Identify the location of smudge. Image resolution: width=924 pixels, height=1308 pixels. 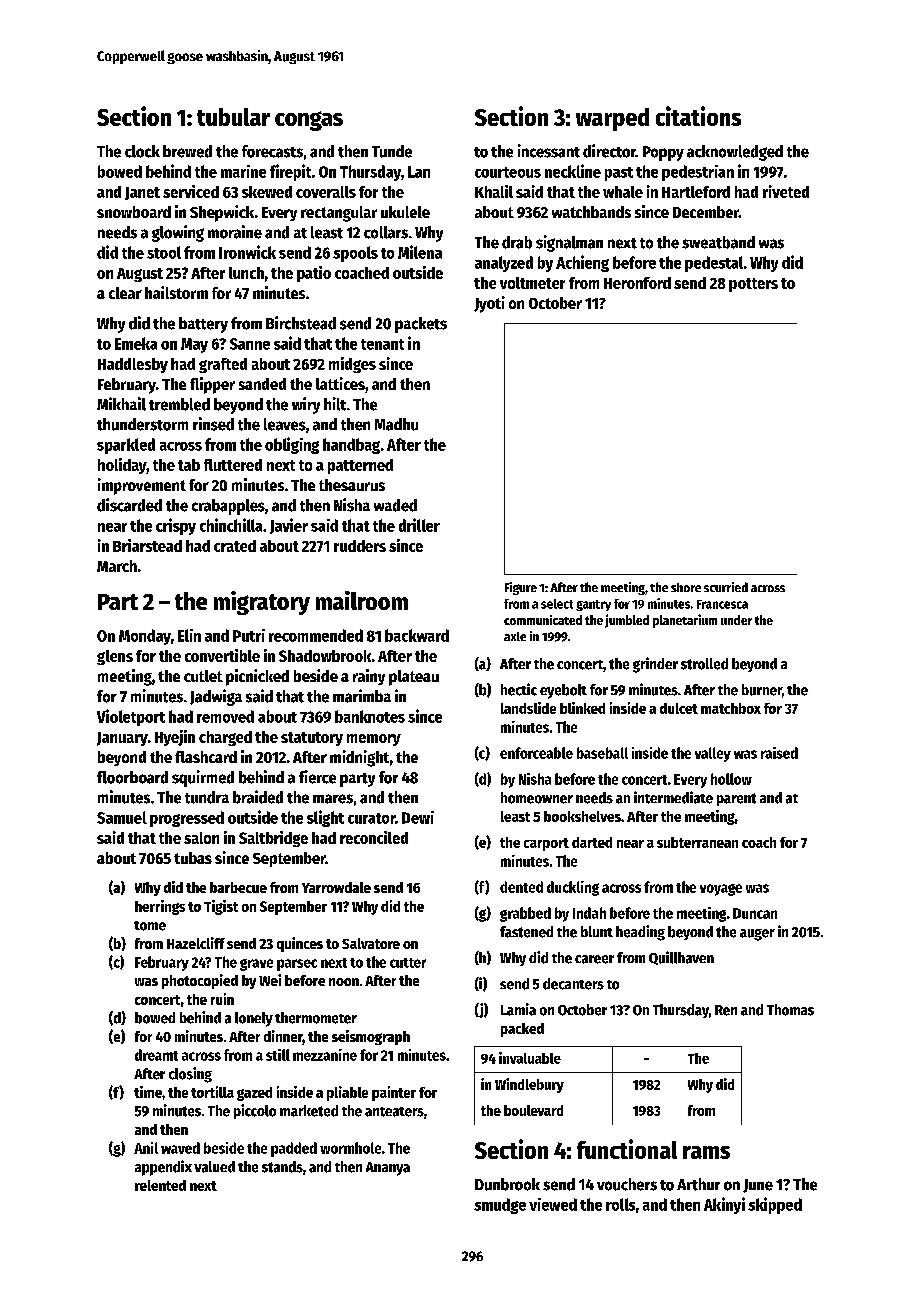
(500, 1206).
